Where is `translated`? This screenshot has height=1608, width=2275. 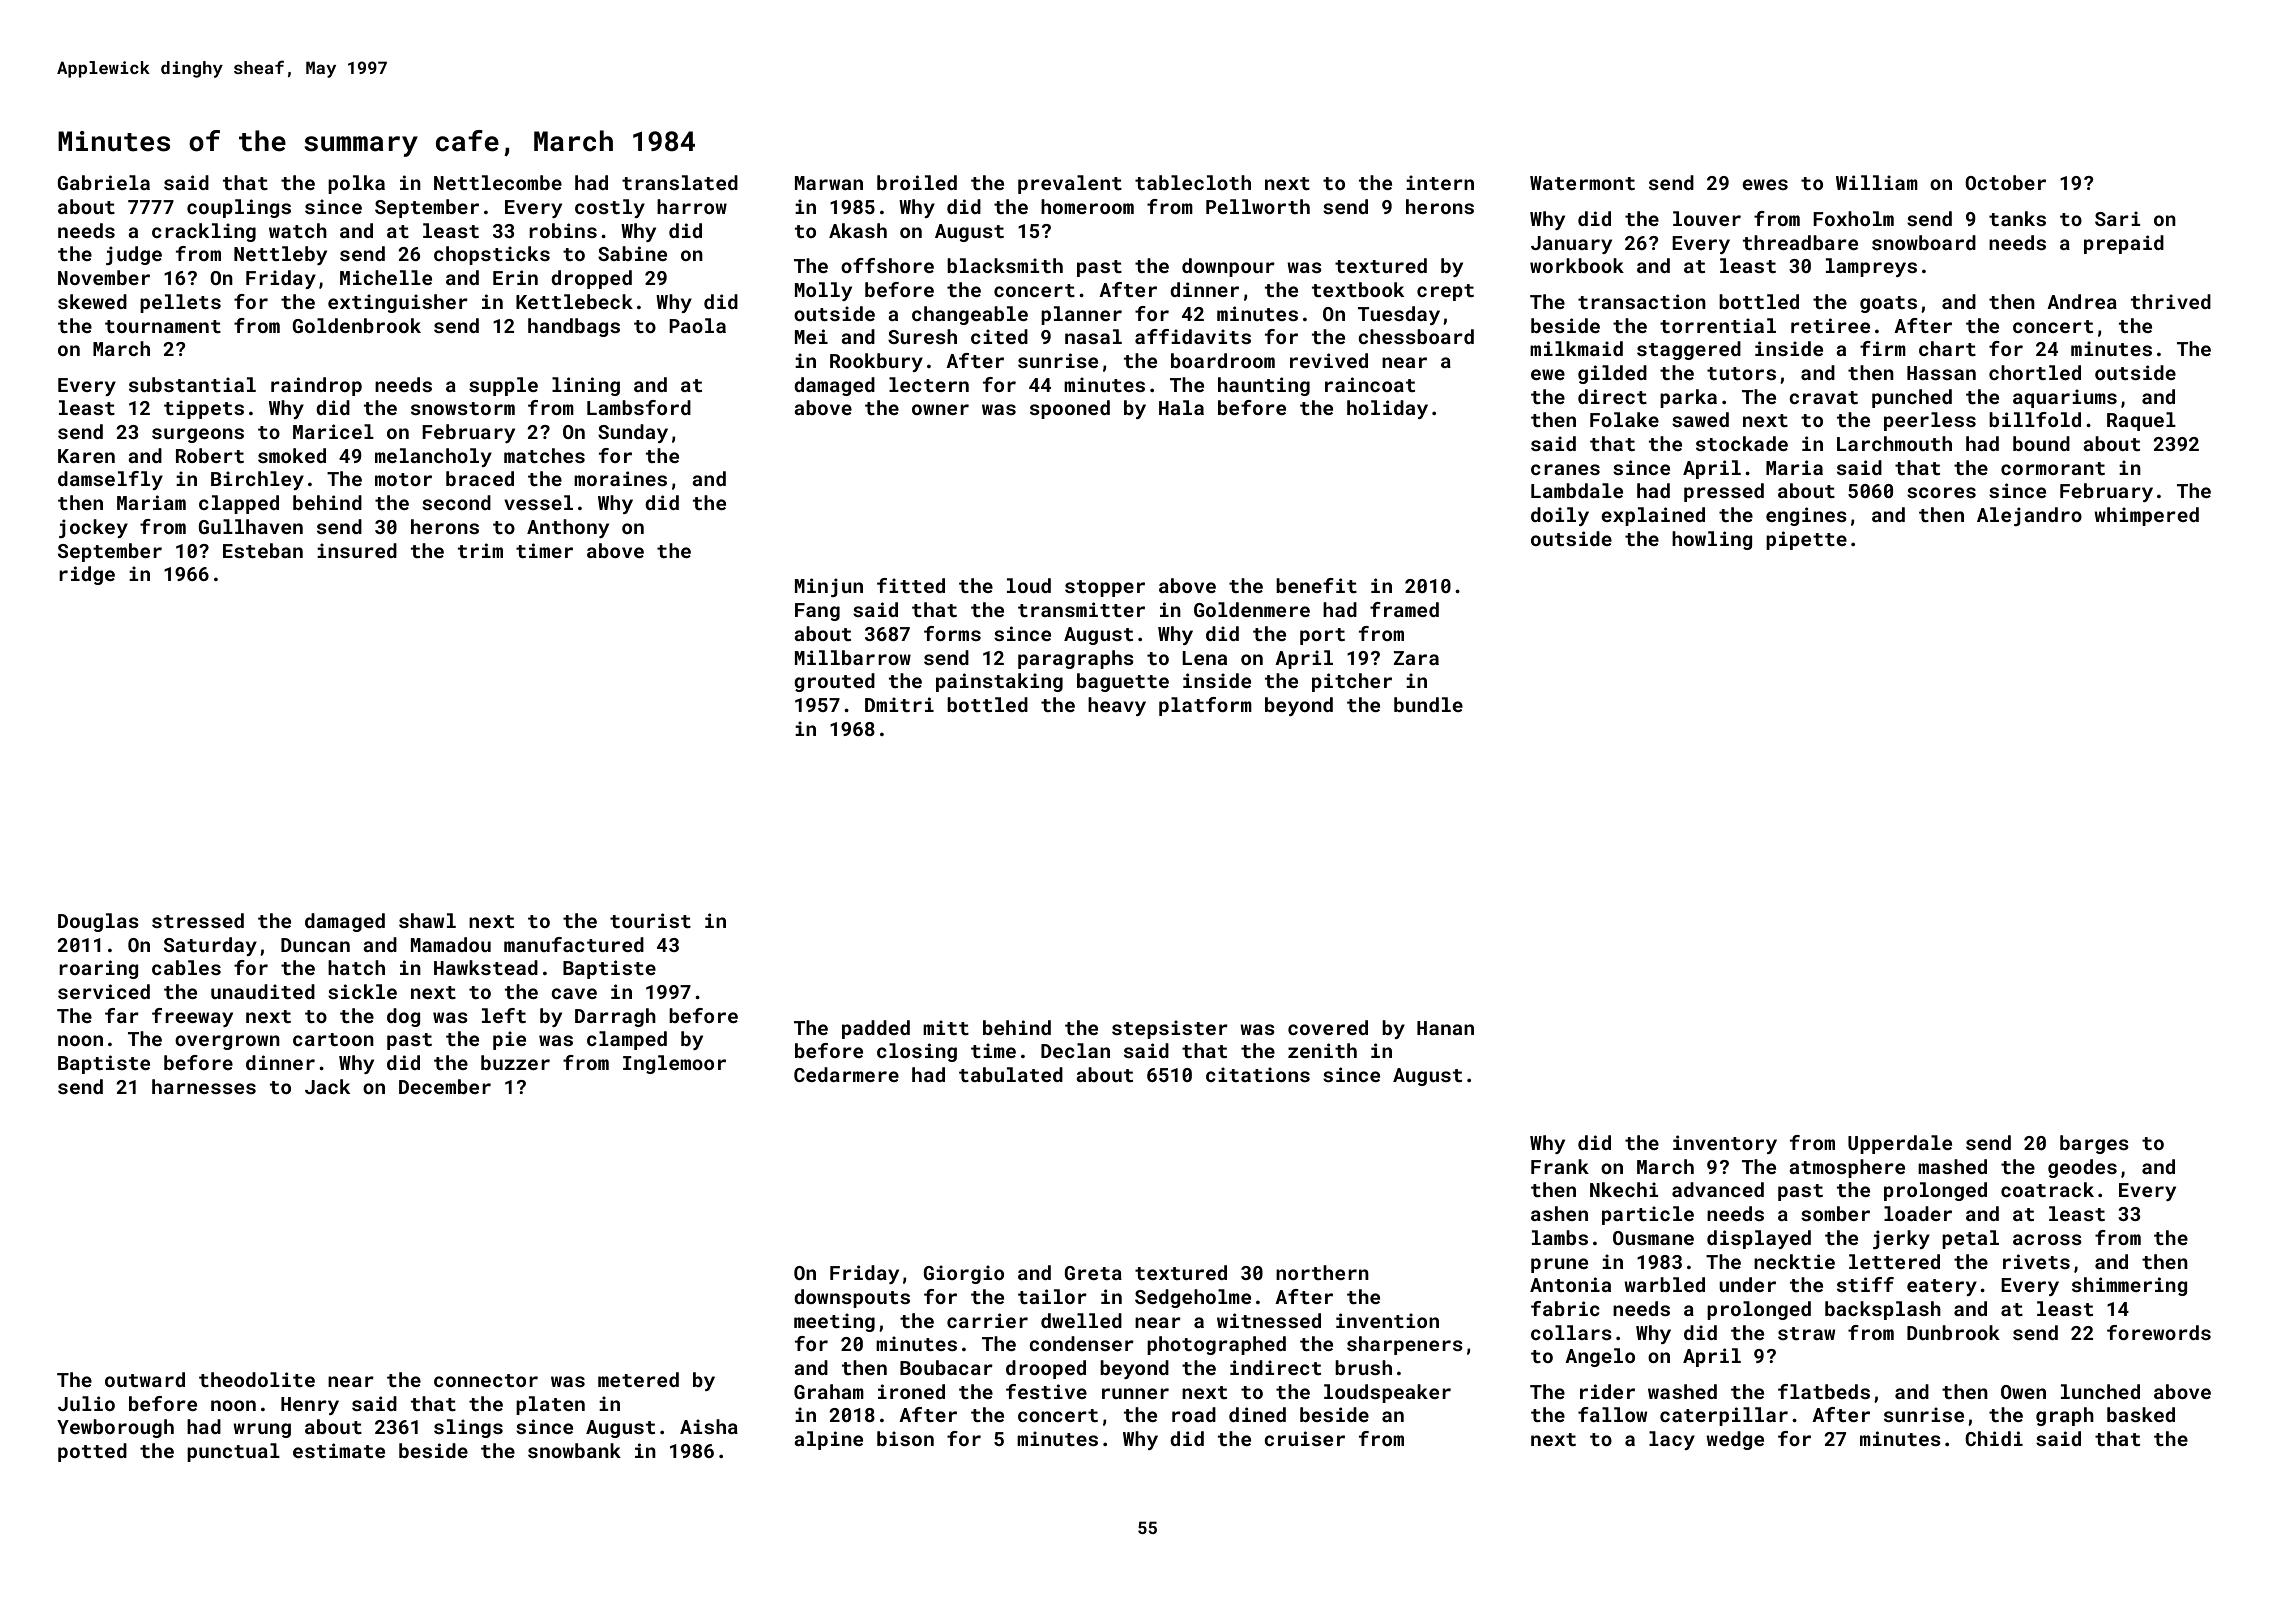
translated is located at coordinates (680, 182).
